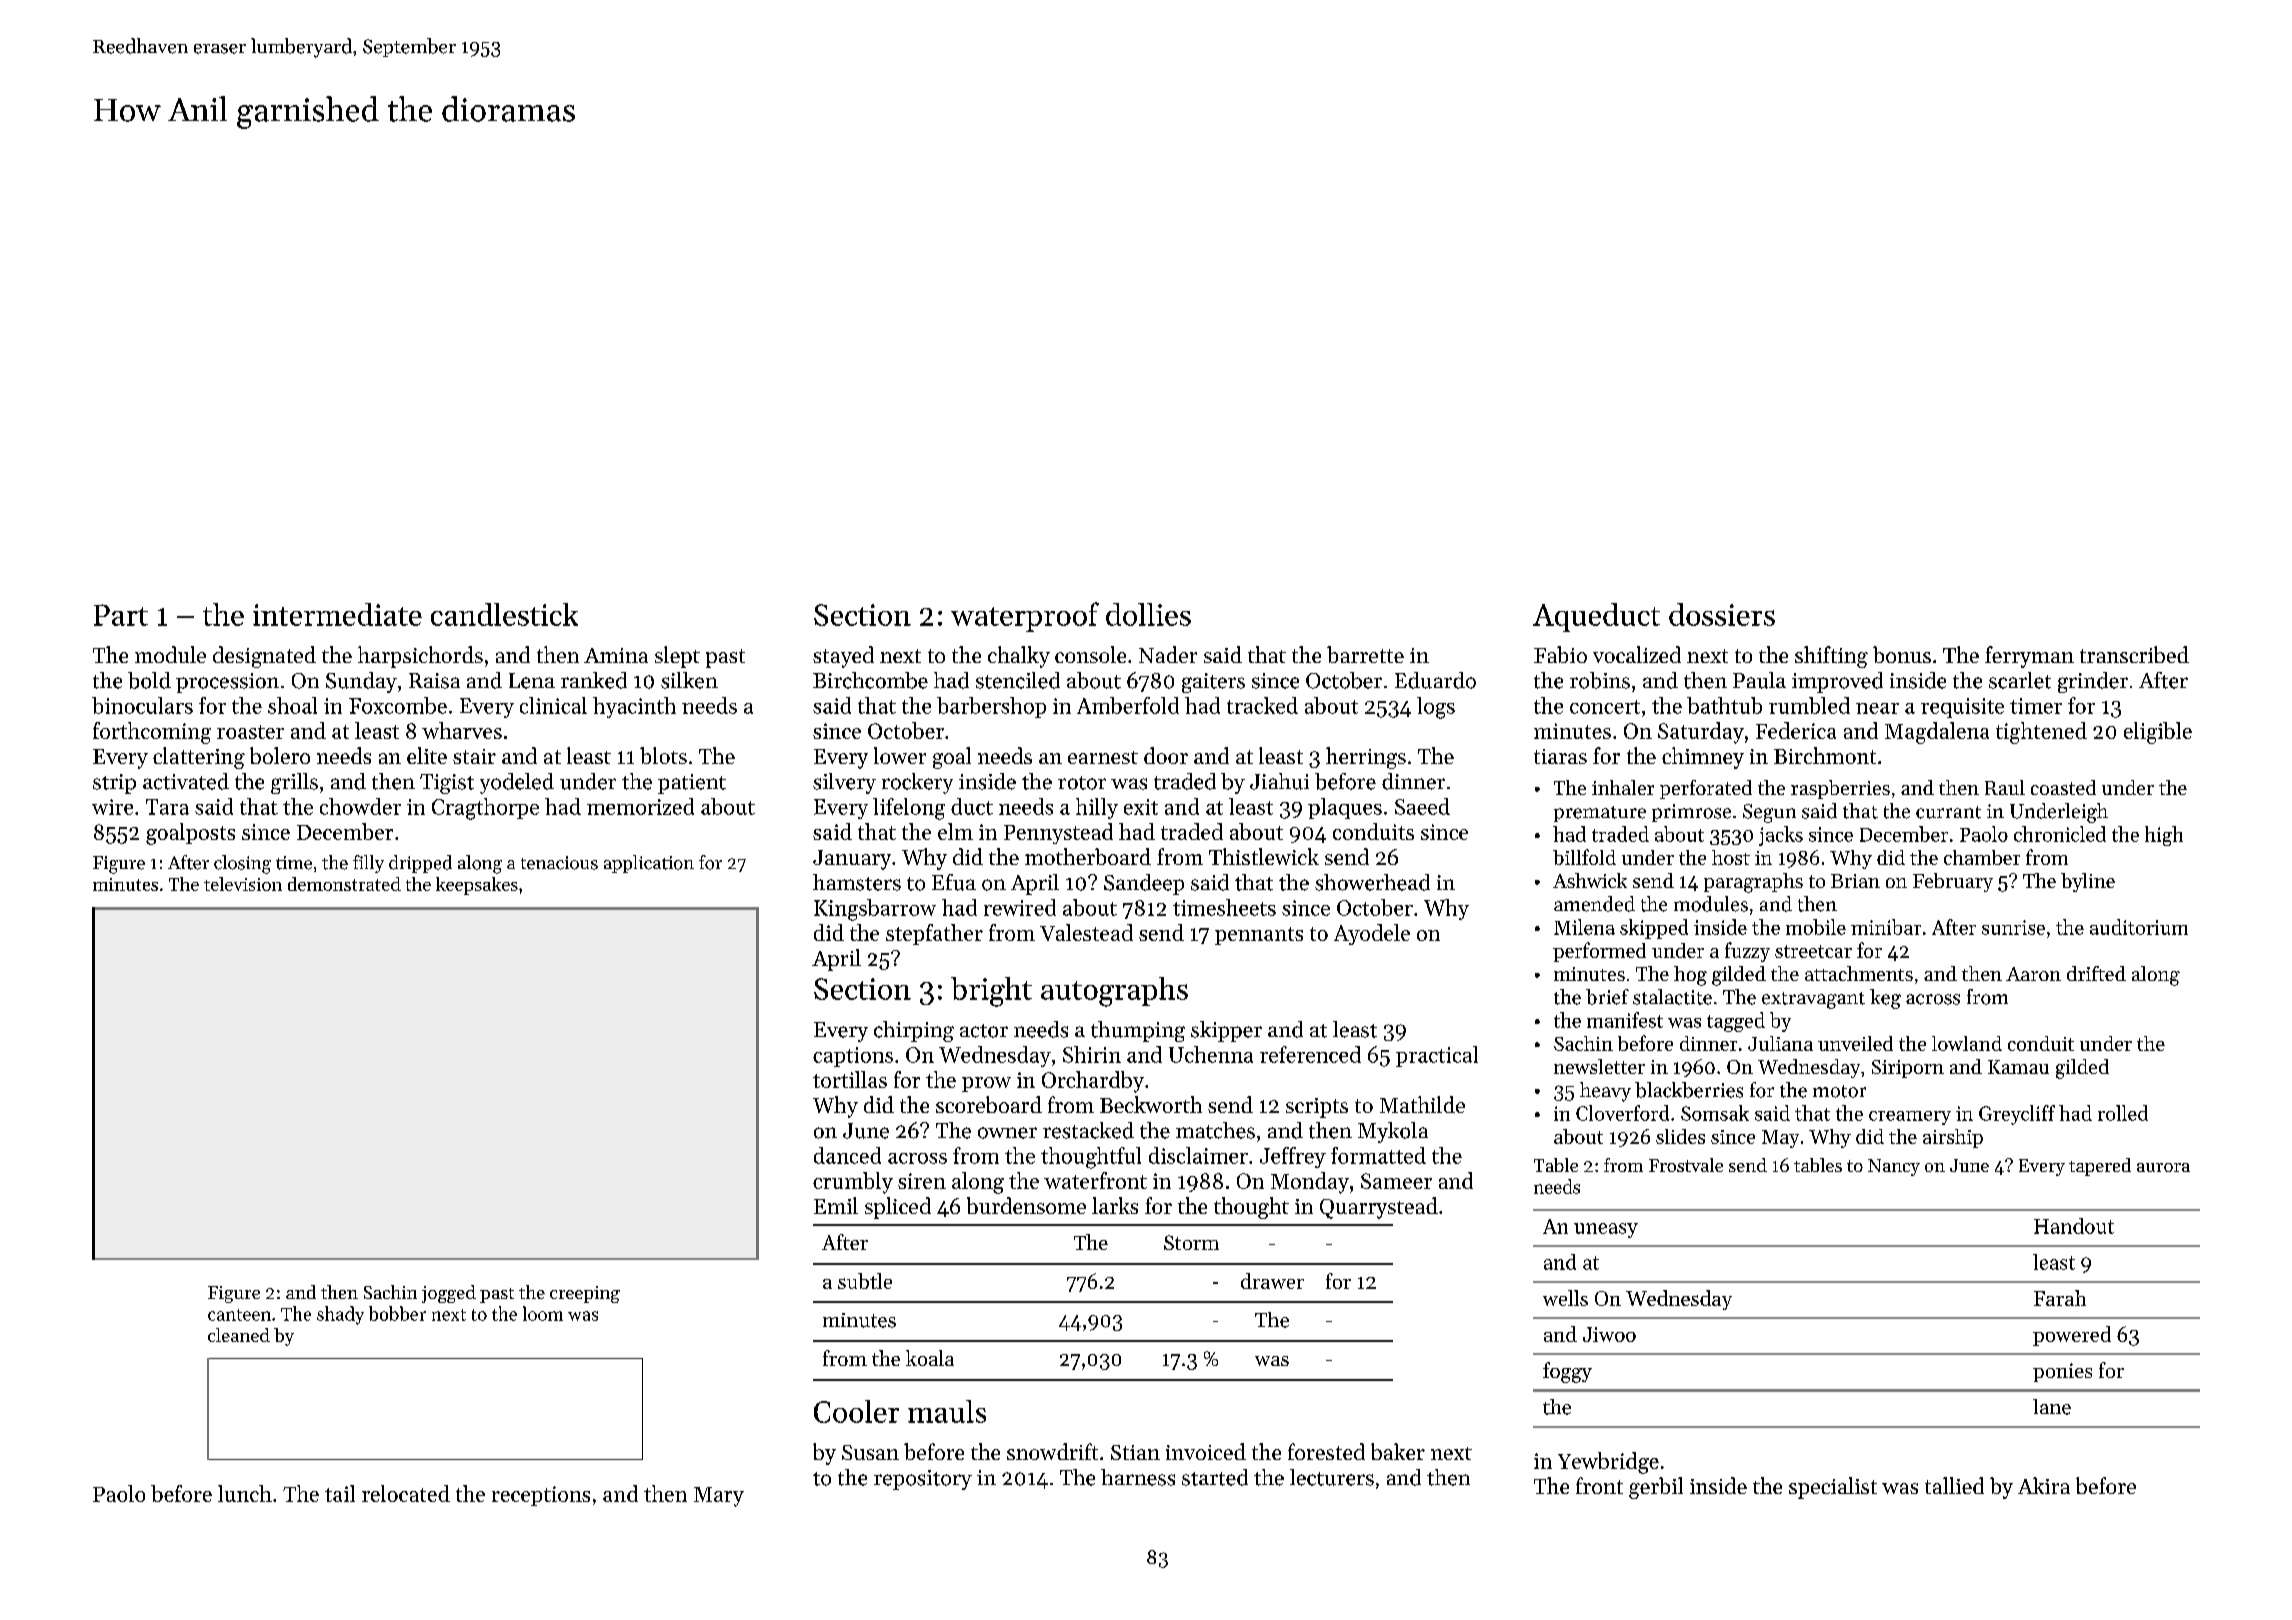  I want to click on forested, so click(1326, 1451).
